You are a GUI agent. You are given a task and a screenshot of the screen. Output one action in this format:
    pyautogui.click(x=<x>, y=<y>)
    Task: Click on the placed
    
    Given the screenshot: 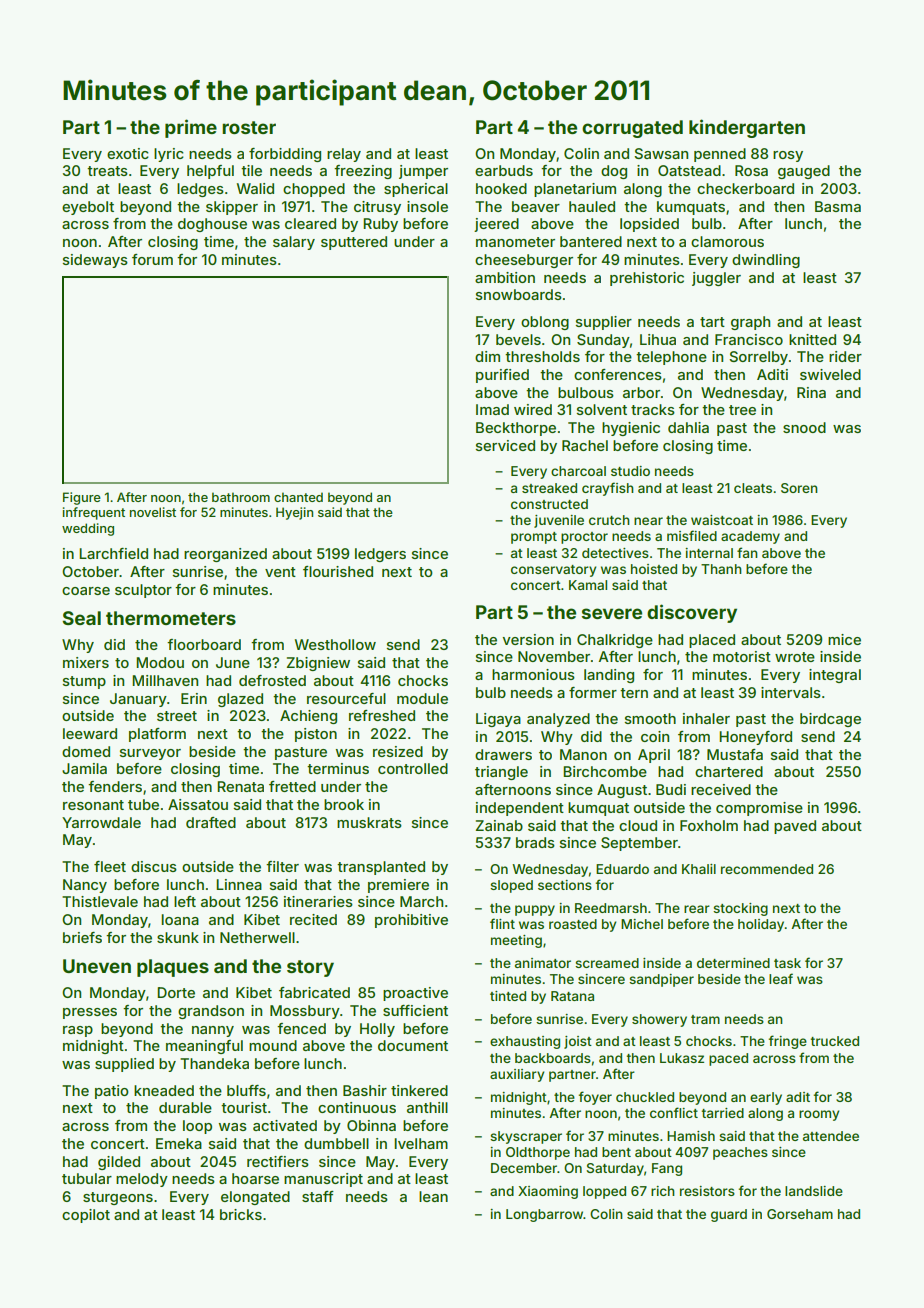 What is the action you would take?
    pyautogui.click(x=712, y=641)
